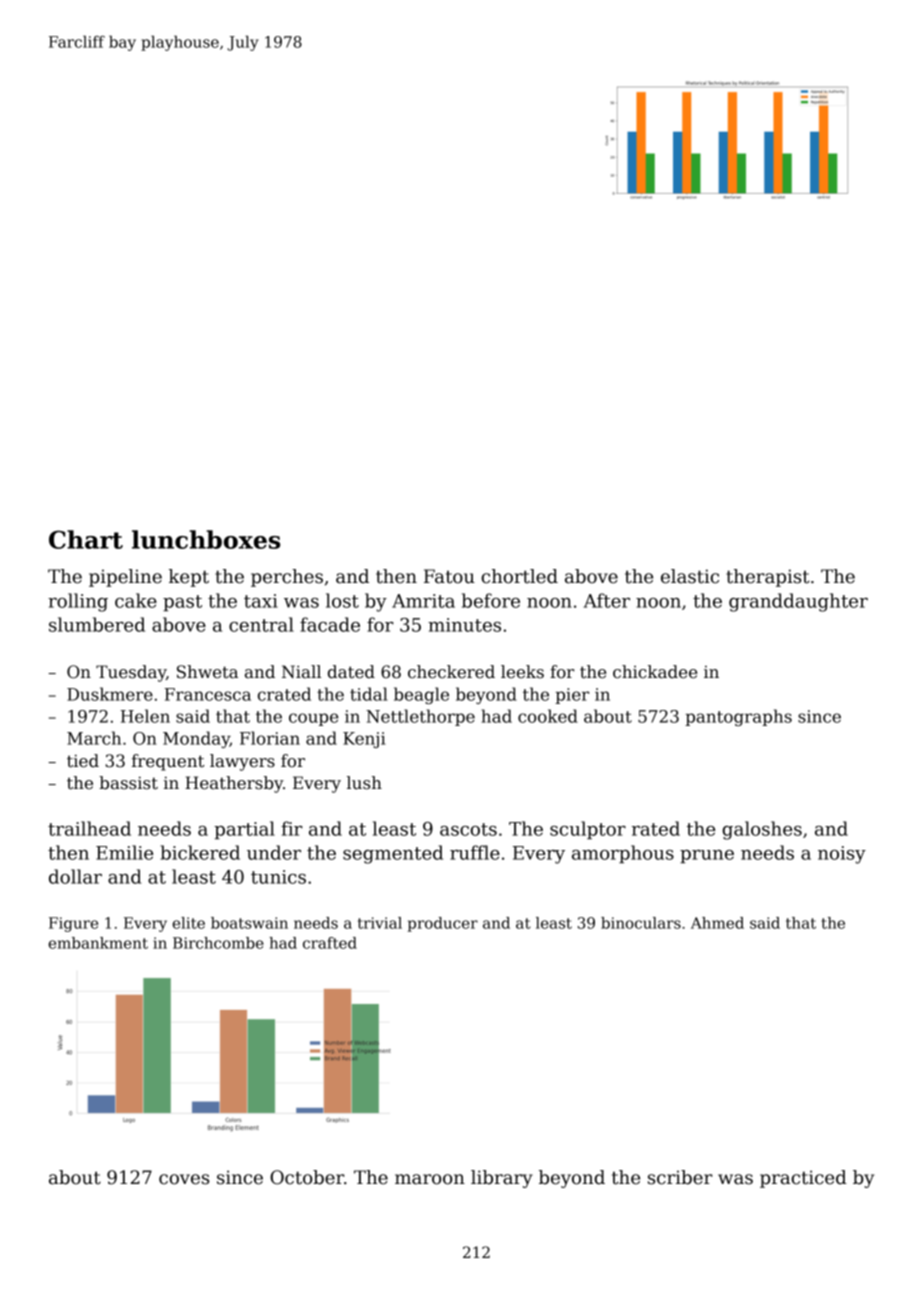  I want to click on Figure, so click(73, 924).
